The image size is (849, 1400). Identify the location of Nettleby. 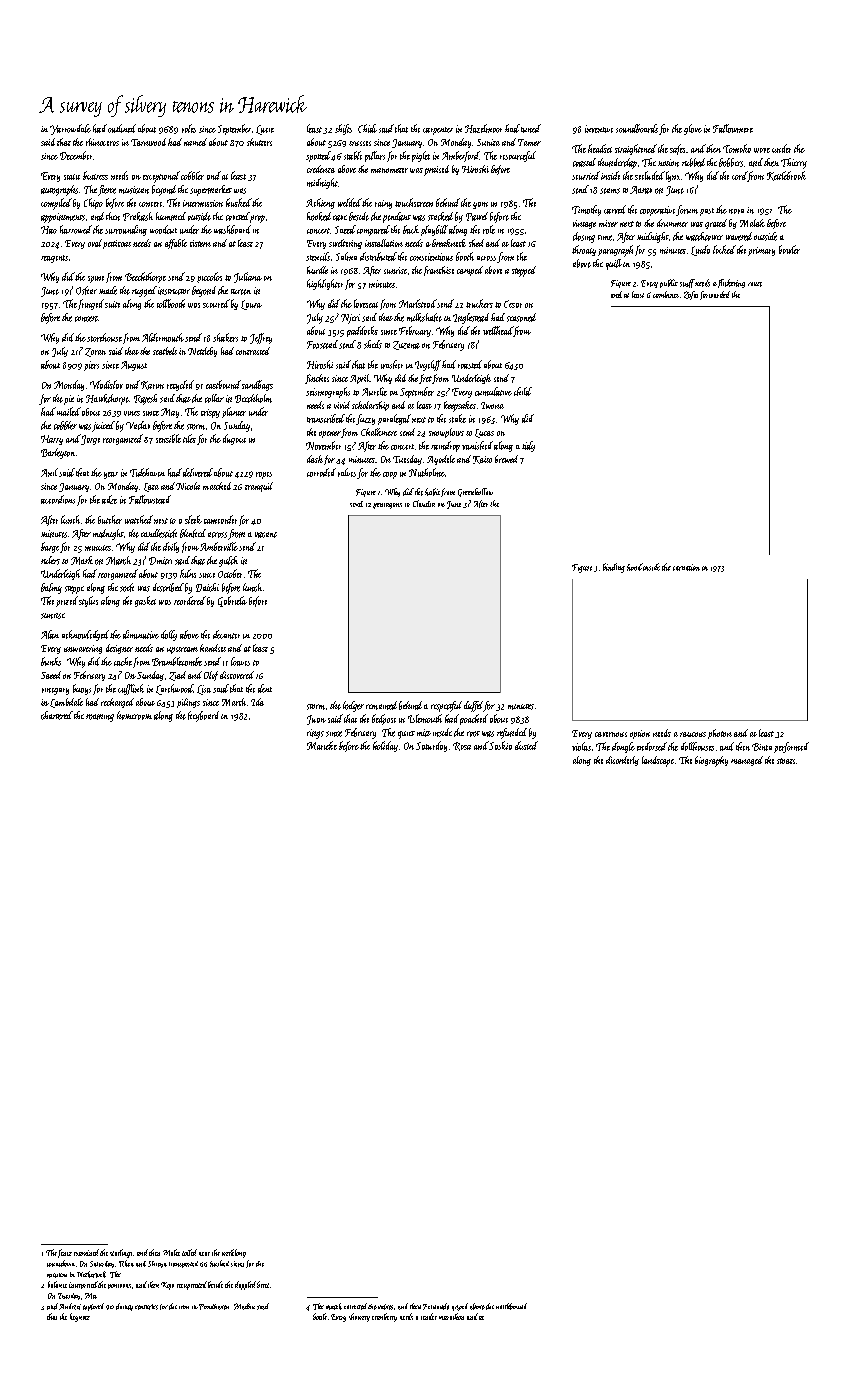
(202, 352).
